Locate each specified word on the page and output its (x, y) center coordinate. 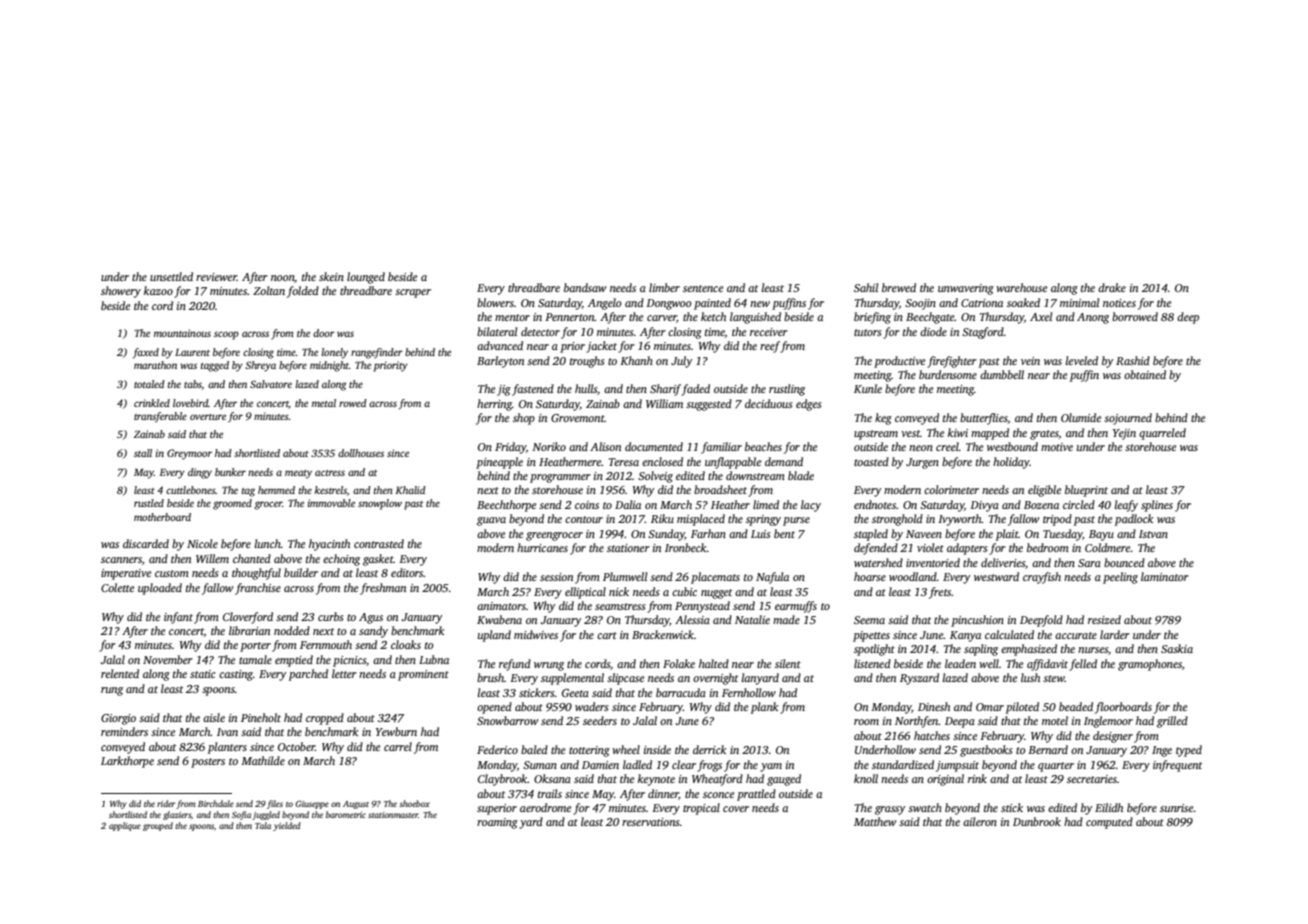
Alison (605, 446)
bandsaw (585, 287)
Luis (760, 534)
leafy (1126, 506)
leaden (960, 663)
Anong (1093, 318)
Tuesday (1062, 535)
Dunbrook (1037, 821)
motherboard (162, 517)
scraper (413, 293)
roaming (497, 823)
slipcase (625, 679)
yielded (287, 826)
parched (308, 675)
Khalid (410, 490)
